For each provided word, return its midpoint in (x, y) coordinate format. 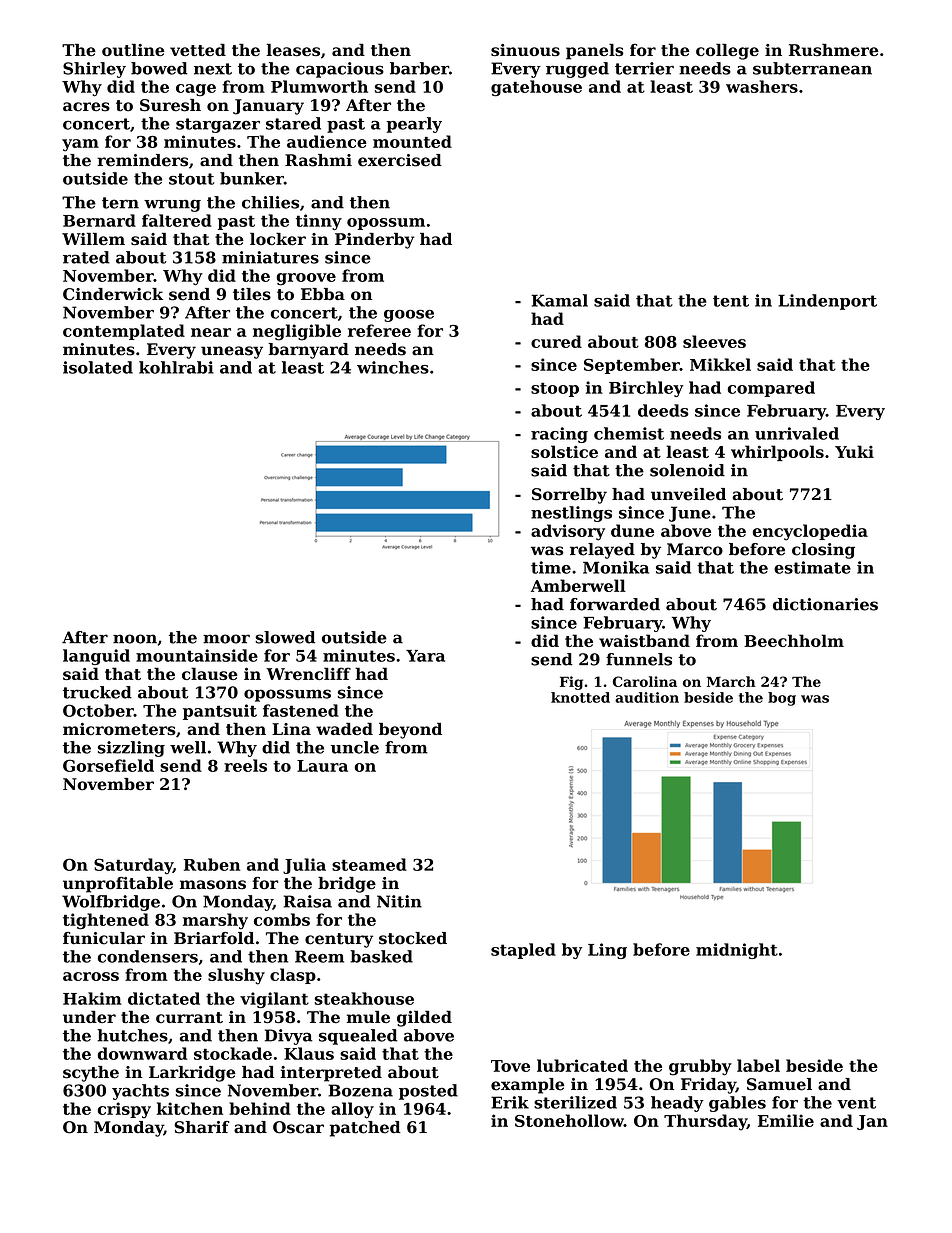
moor (226, 639)
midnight (737, 951)
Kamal (559, 300)
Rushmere (833, 49)
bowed (159, 68)
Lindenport (827, 302)
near (211, 332)
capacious (340, 70)
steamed (369, 864)
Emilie (786, 1120)
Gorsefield (108, 765)
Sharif (202, 1127)
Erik (510, 1102)
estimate (812, 567)
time (551, 567)
